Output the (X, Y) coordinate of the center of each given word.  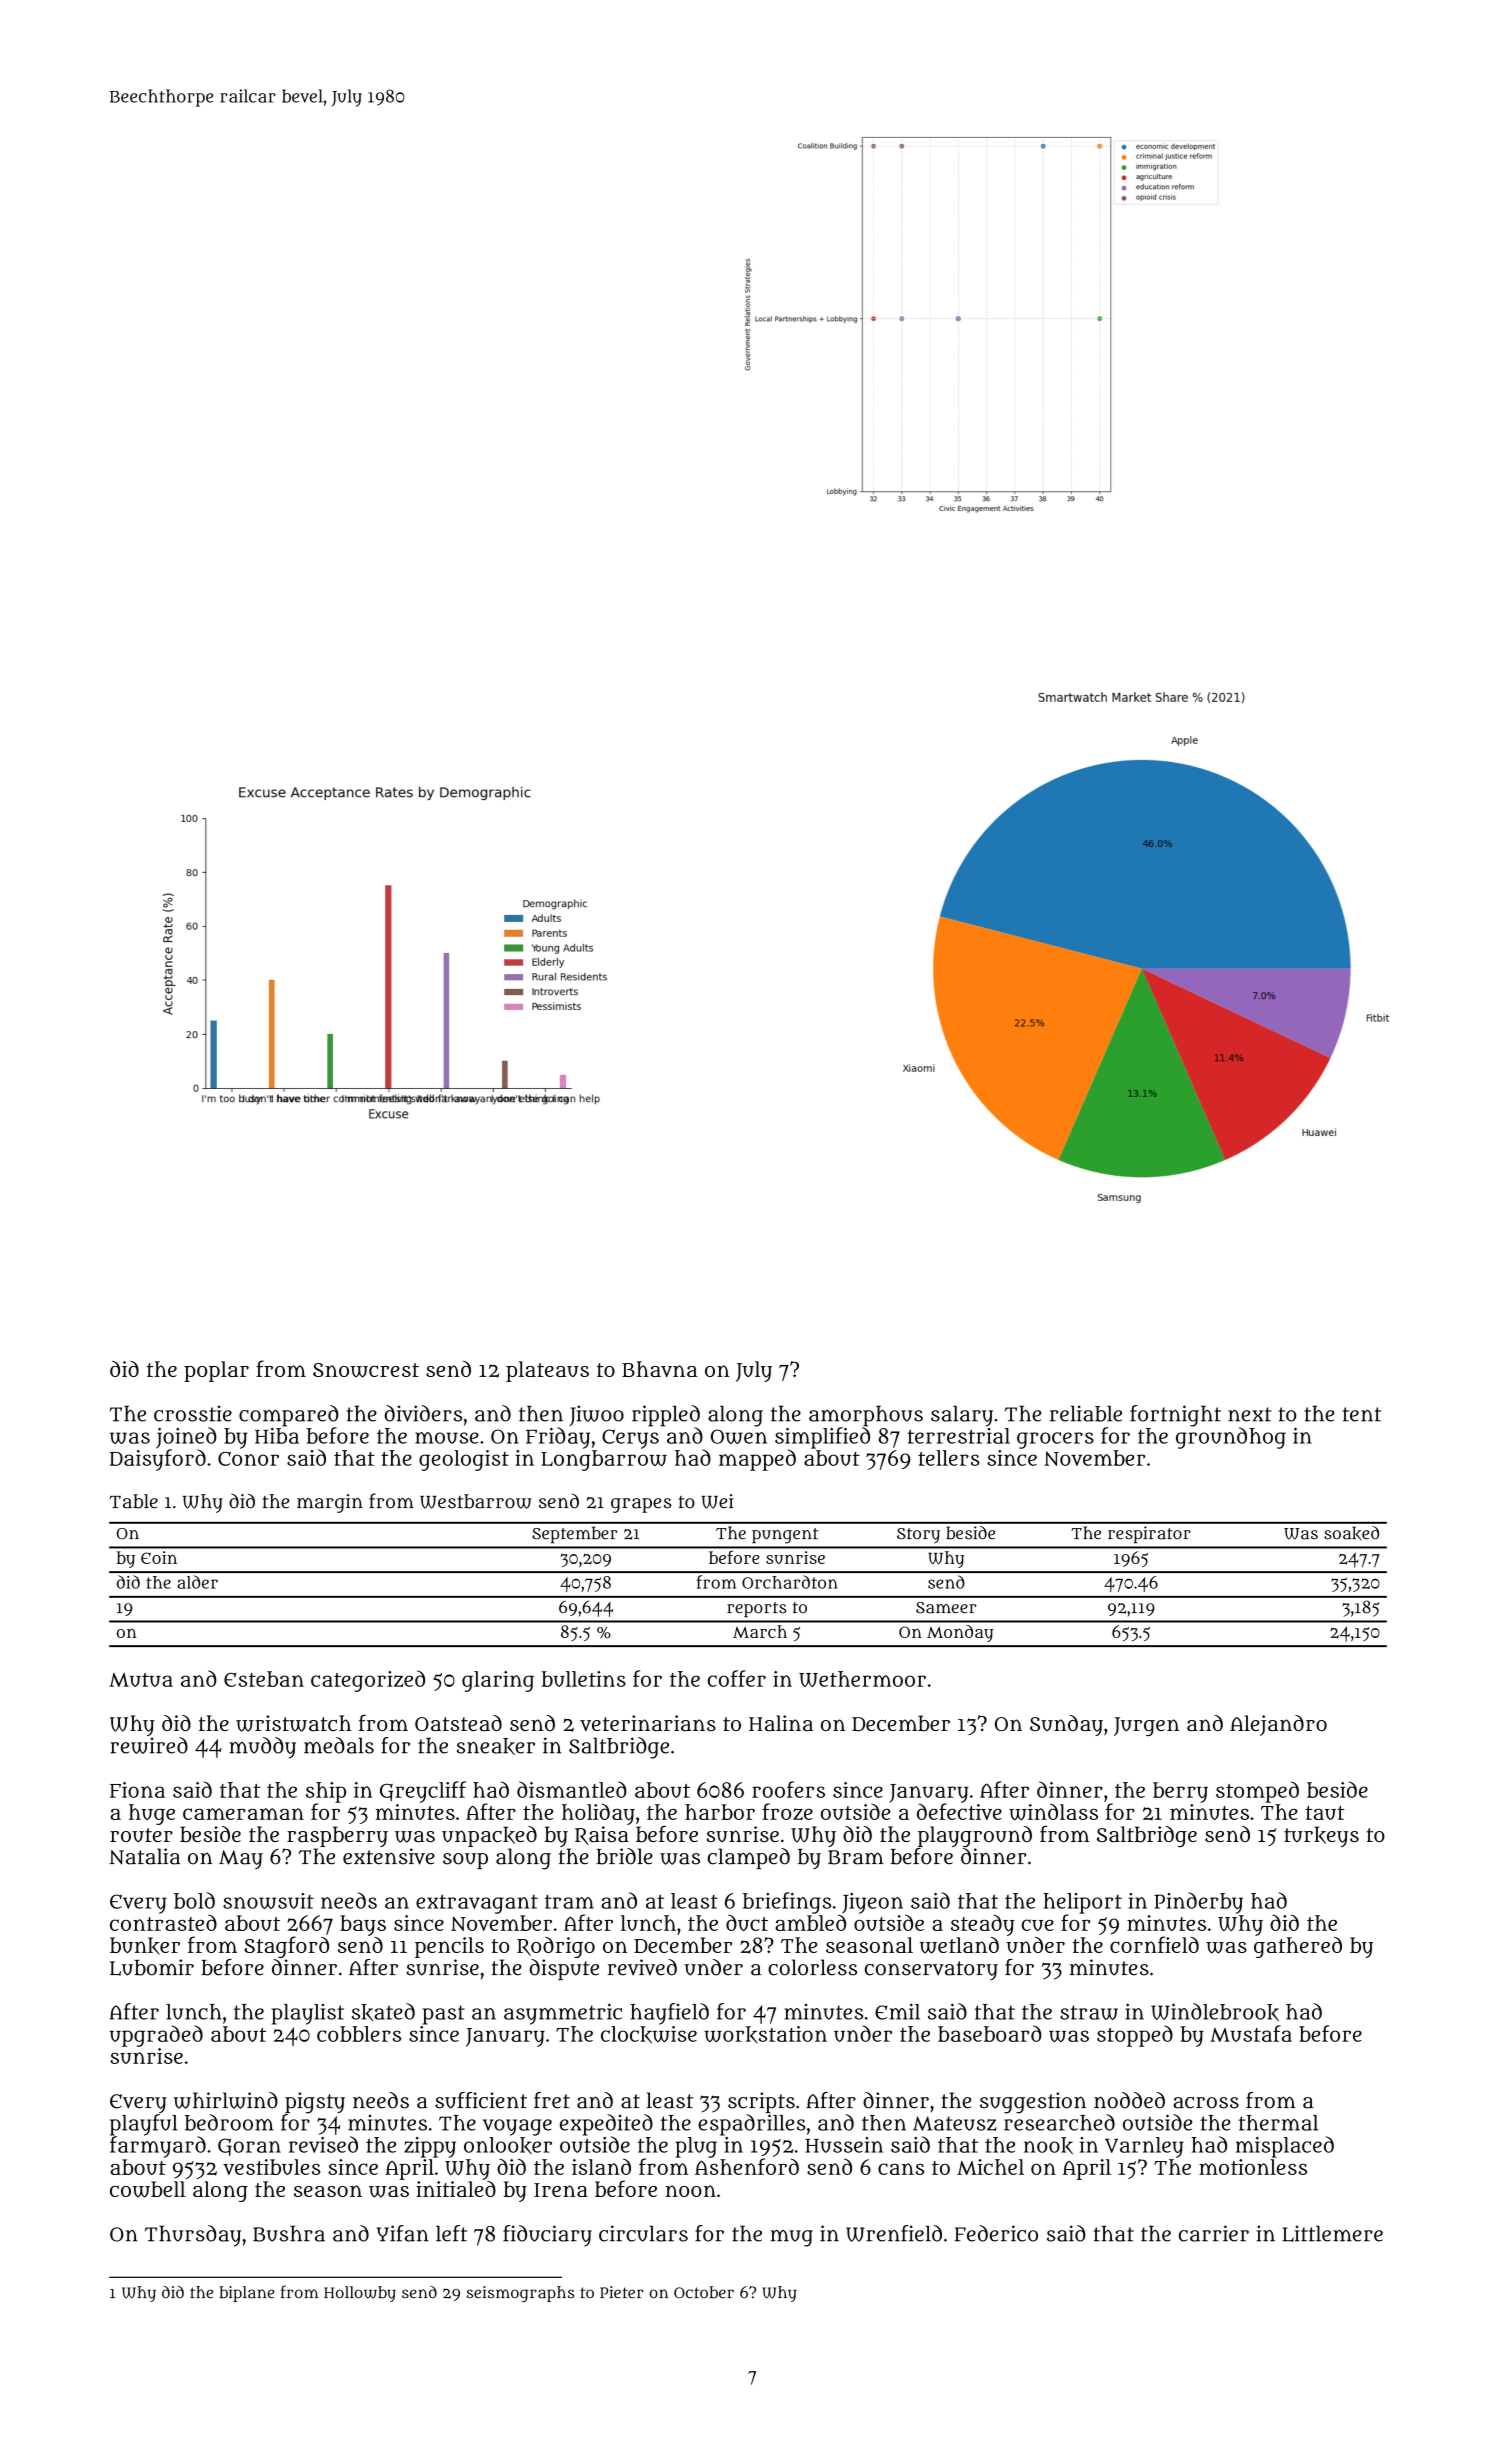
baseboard (990, 2033)
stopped (1135, 2036)
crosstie (193, 1413)
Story (918, 1535)
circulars (643, 2233)
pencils (449, 1947)
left (451, 2233)
